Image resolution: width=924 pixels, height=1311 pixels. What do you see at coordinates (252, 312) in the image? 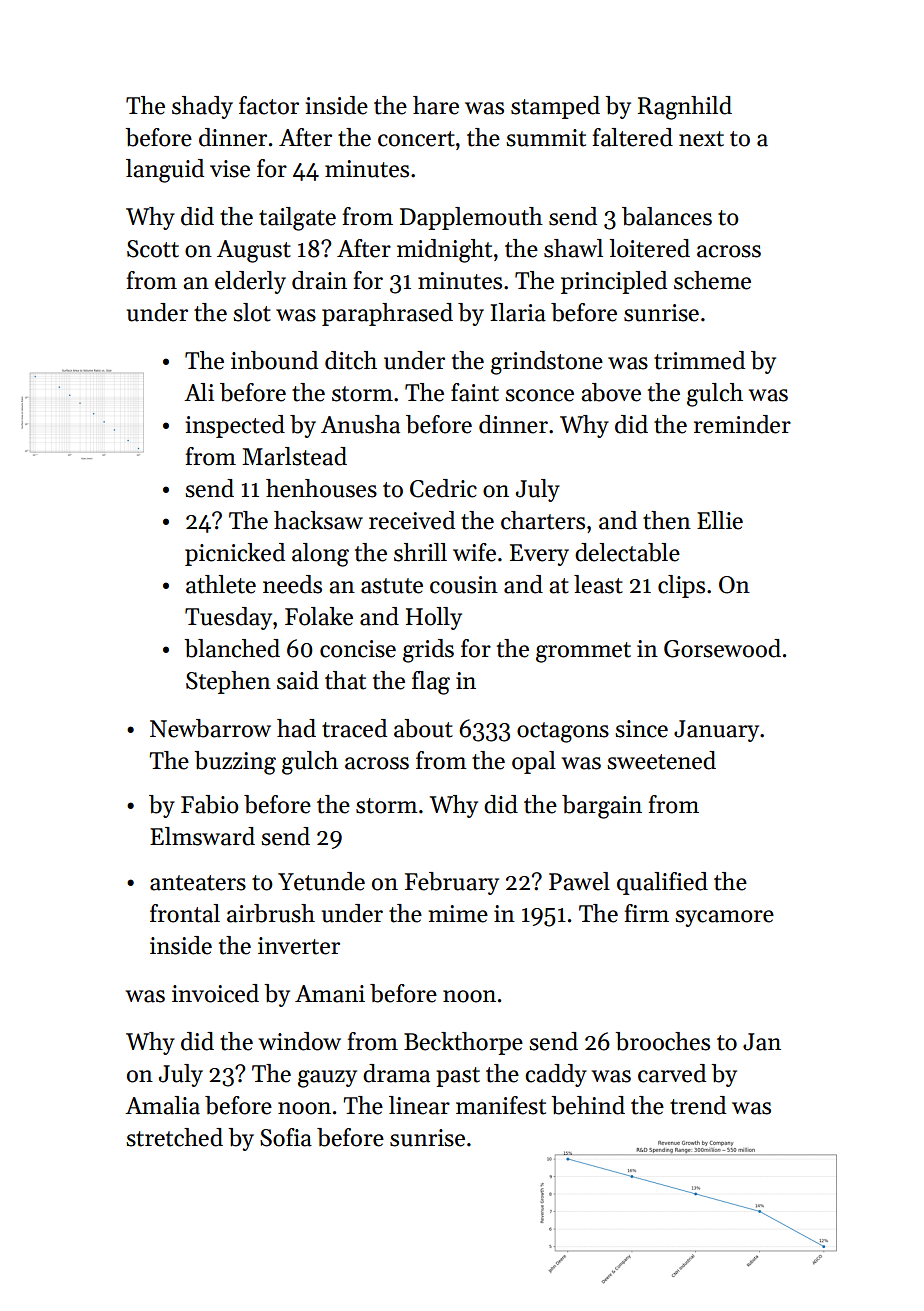
I see `slot` at bounding box center [252, 312].
